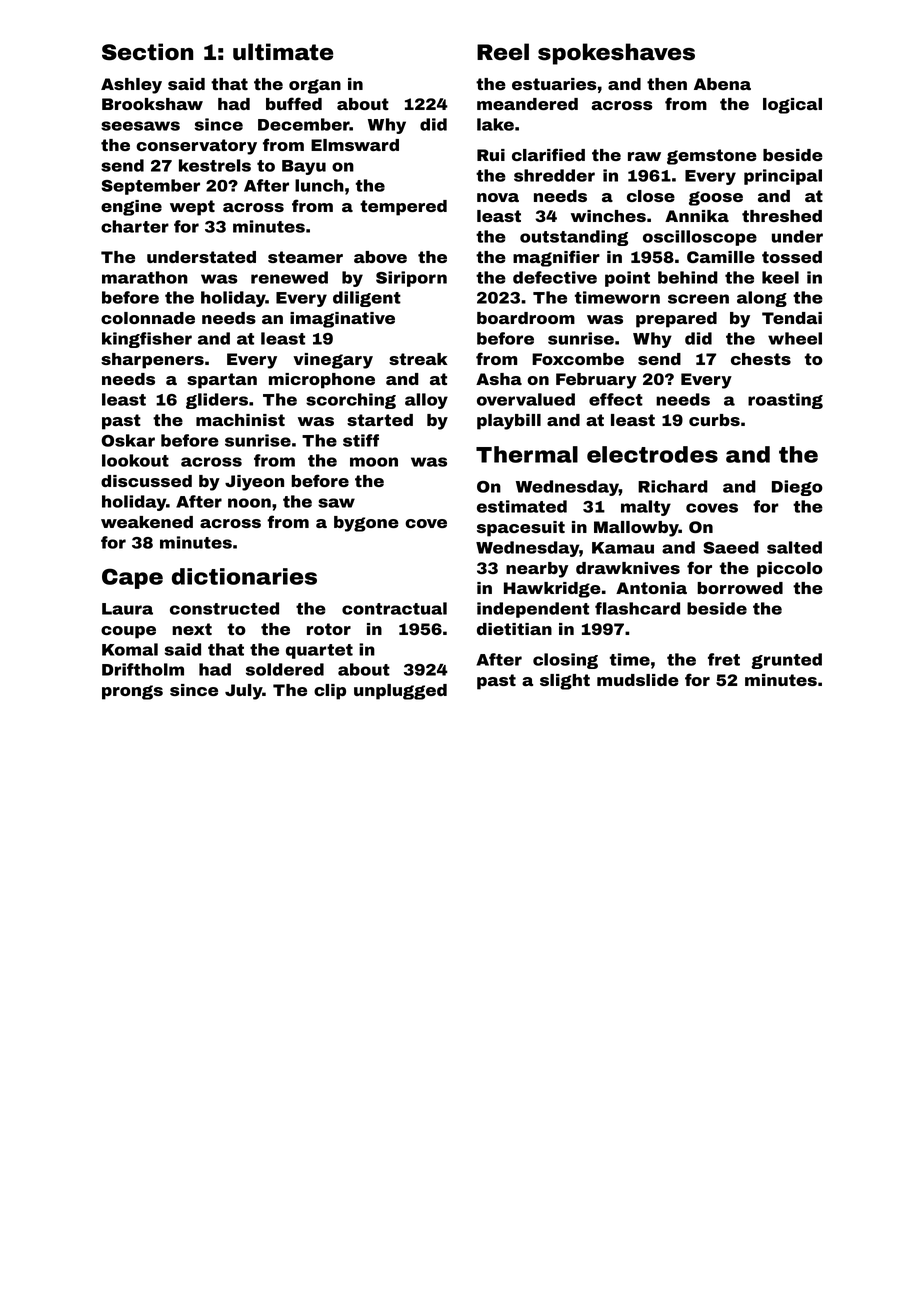  What do you see at coordinates (254, 483) in the image?
I see `Jiyeon` at bounding box center [254, 483].
